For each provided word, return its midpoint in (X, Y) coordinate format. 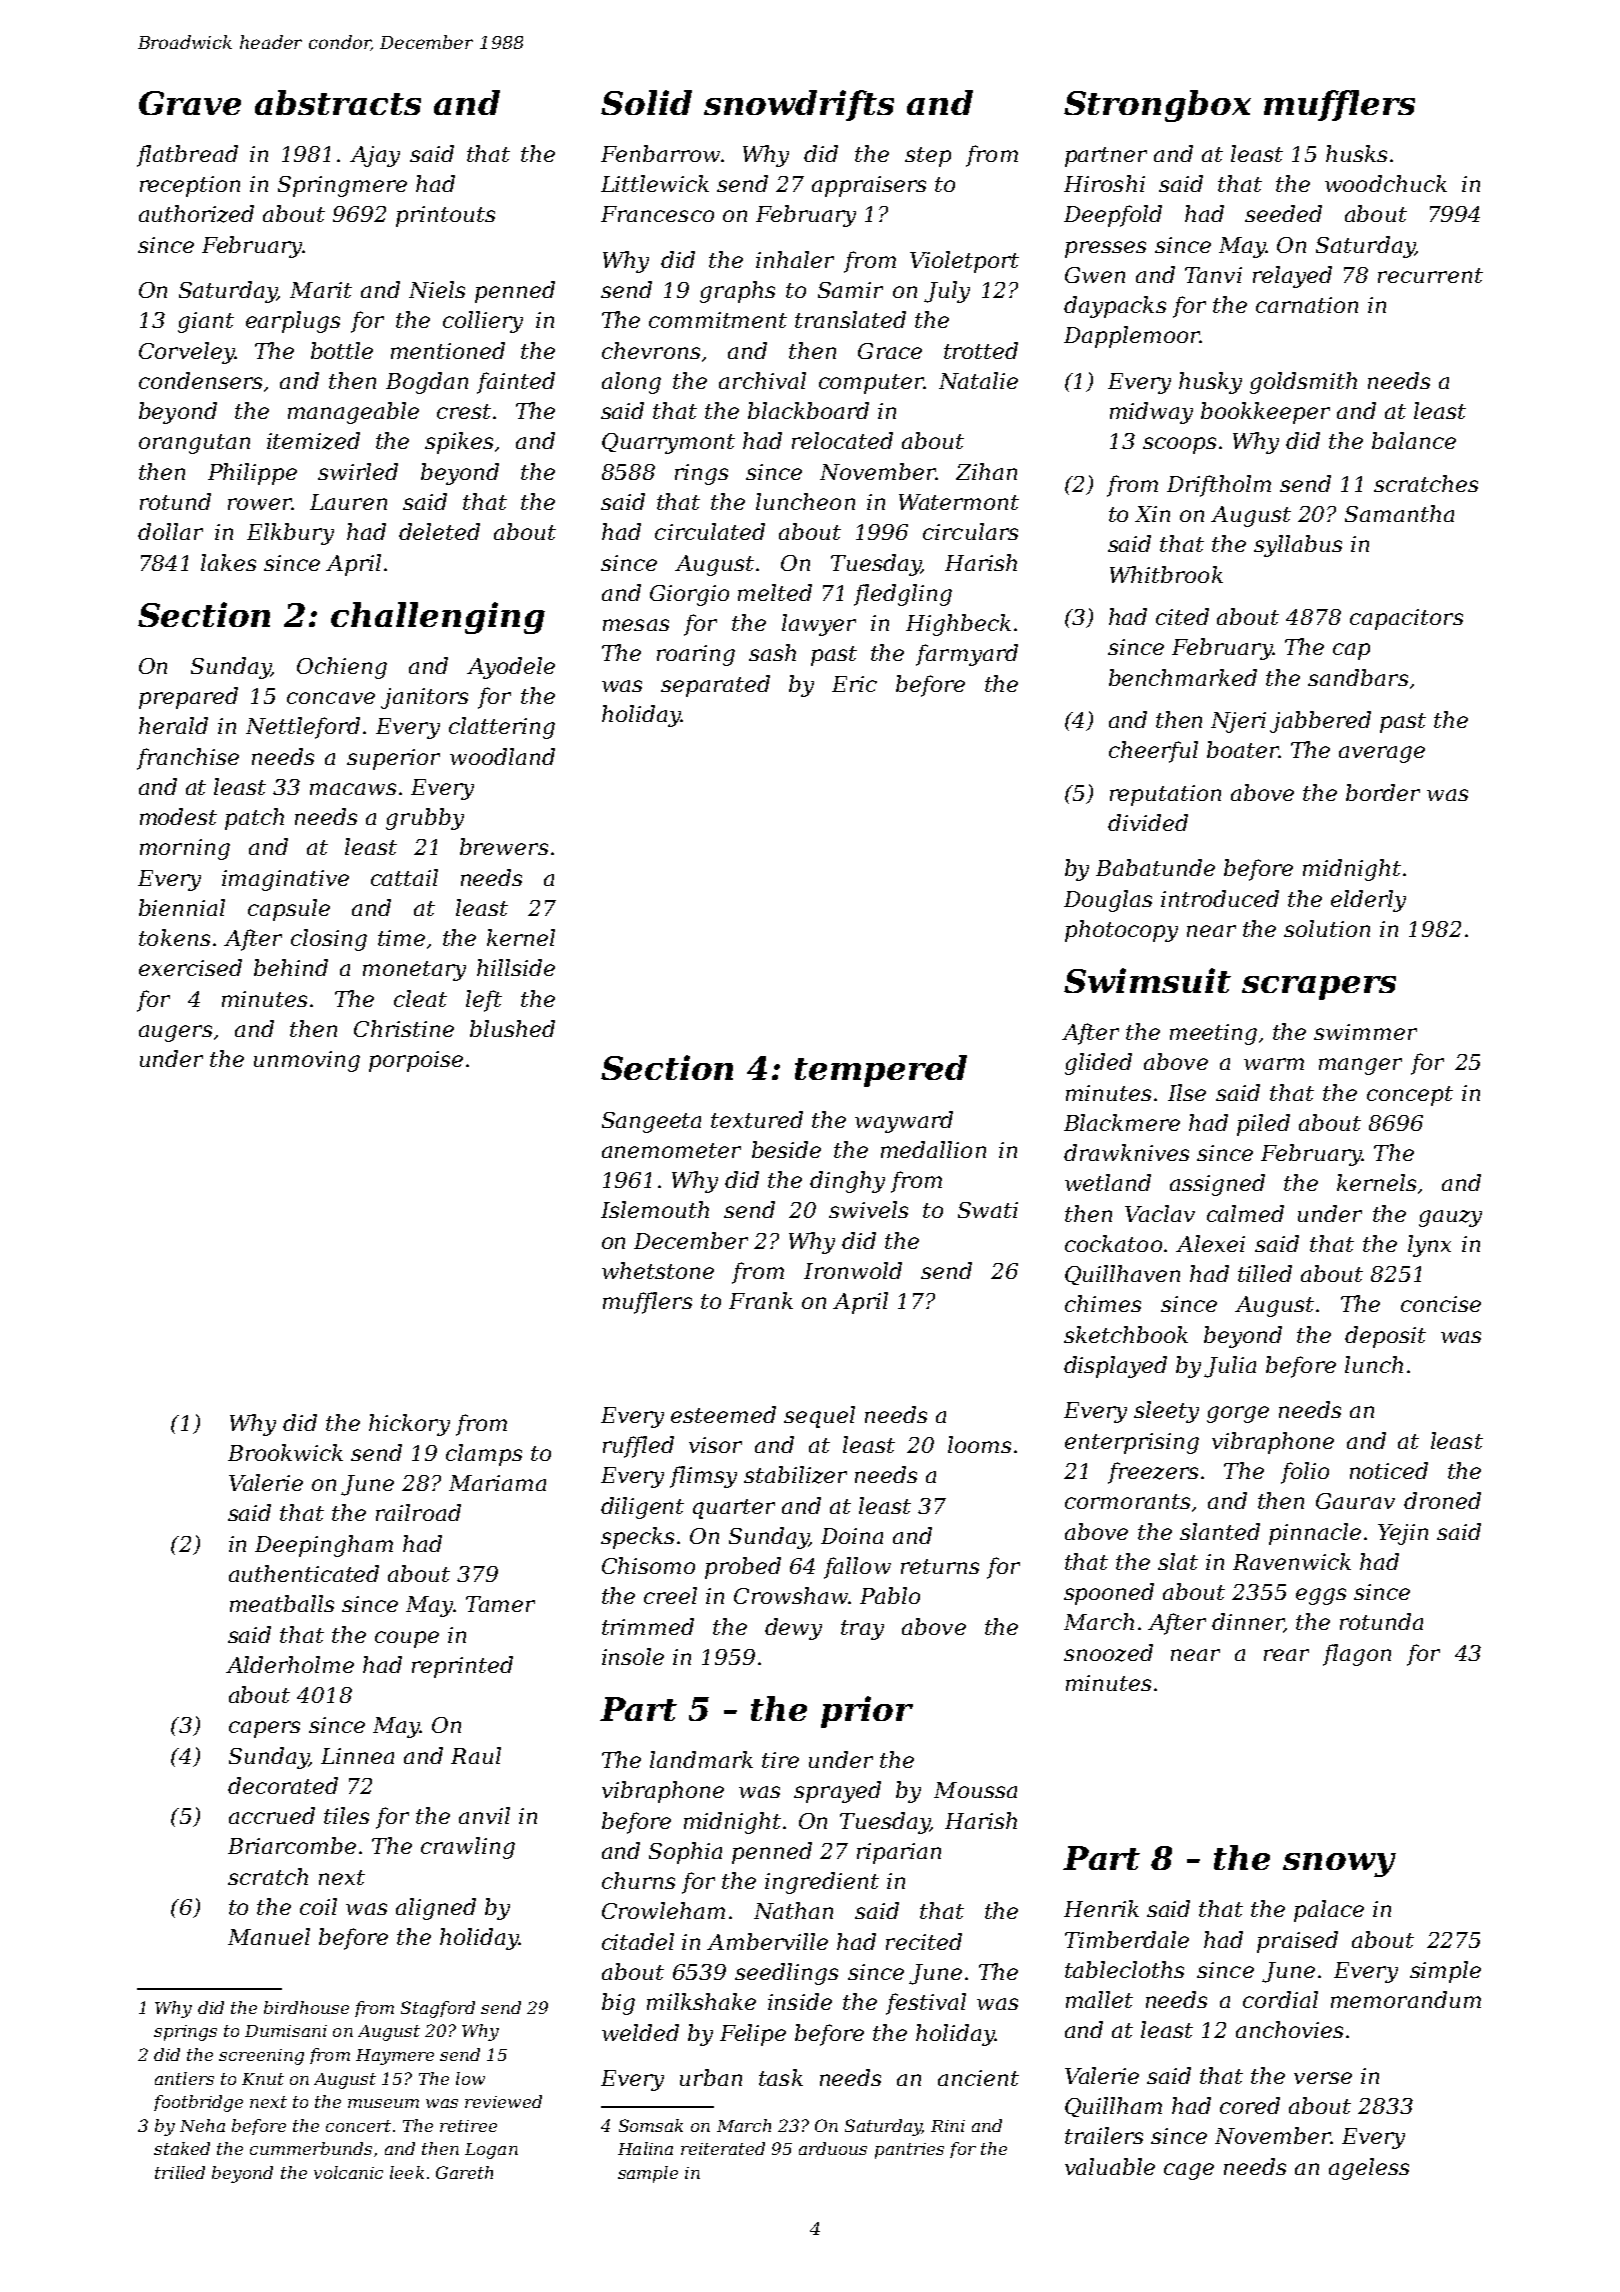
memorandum (1406, 1999)
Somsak (651, 2125)
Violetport (964, 262)
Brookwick (285, 1452)
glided (1098, 1064)
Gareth (464, 2172)
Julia (1230, 1367)
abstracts (338, 102)
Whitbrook (1166, 574)
